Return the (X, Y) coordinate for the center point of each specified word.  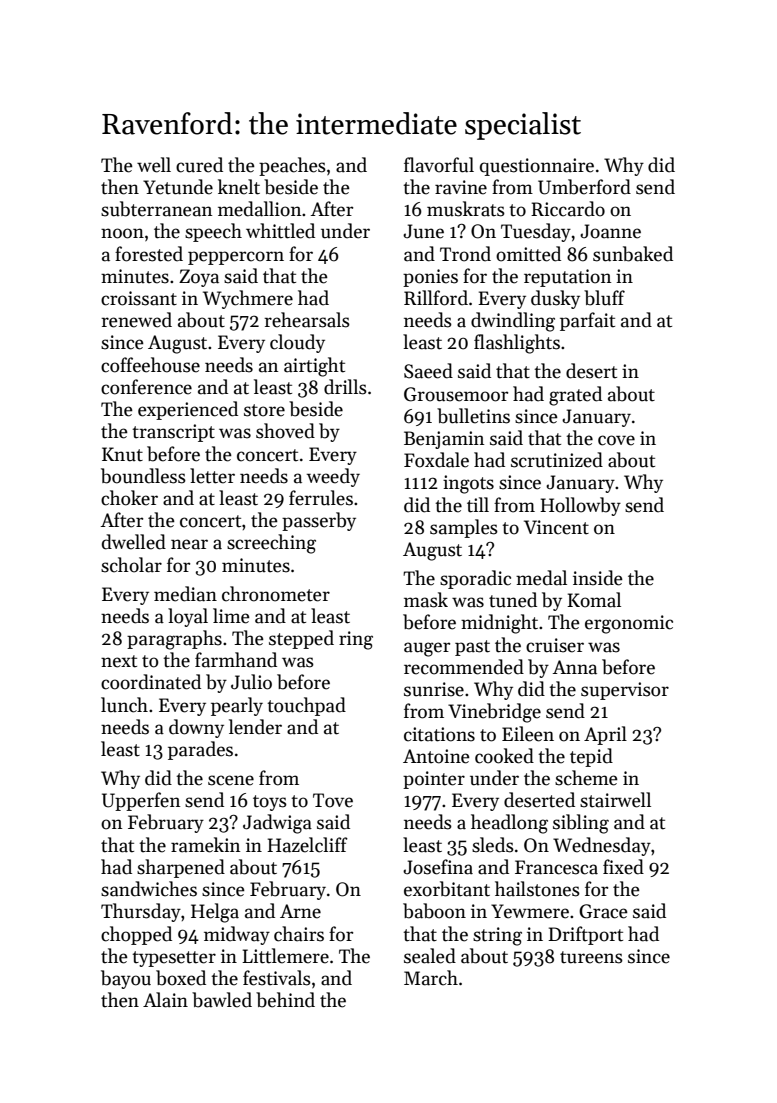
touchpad (306, 706)
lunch (124, 705)
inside (598, 578)
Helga (215, 913)
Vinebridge (494, 713)
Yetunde (178, 187)
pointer (434, 780)
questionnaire (537, 167)
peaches (292, 166)
